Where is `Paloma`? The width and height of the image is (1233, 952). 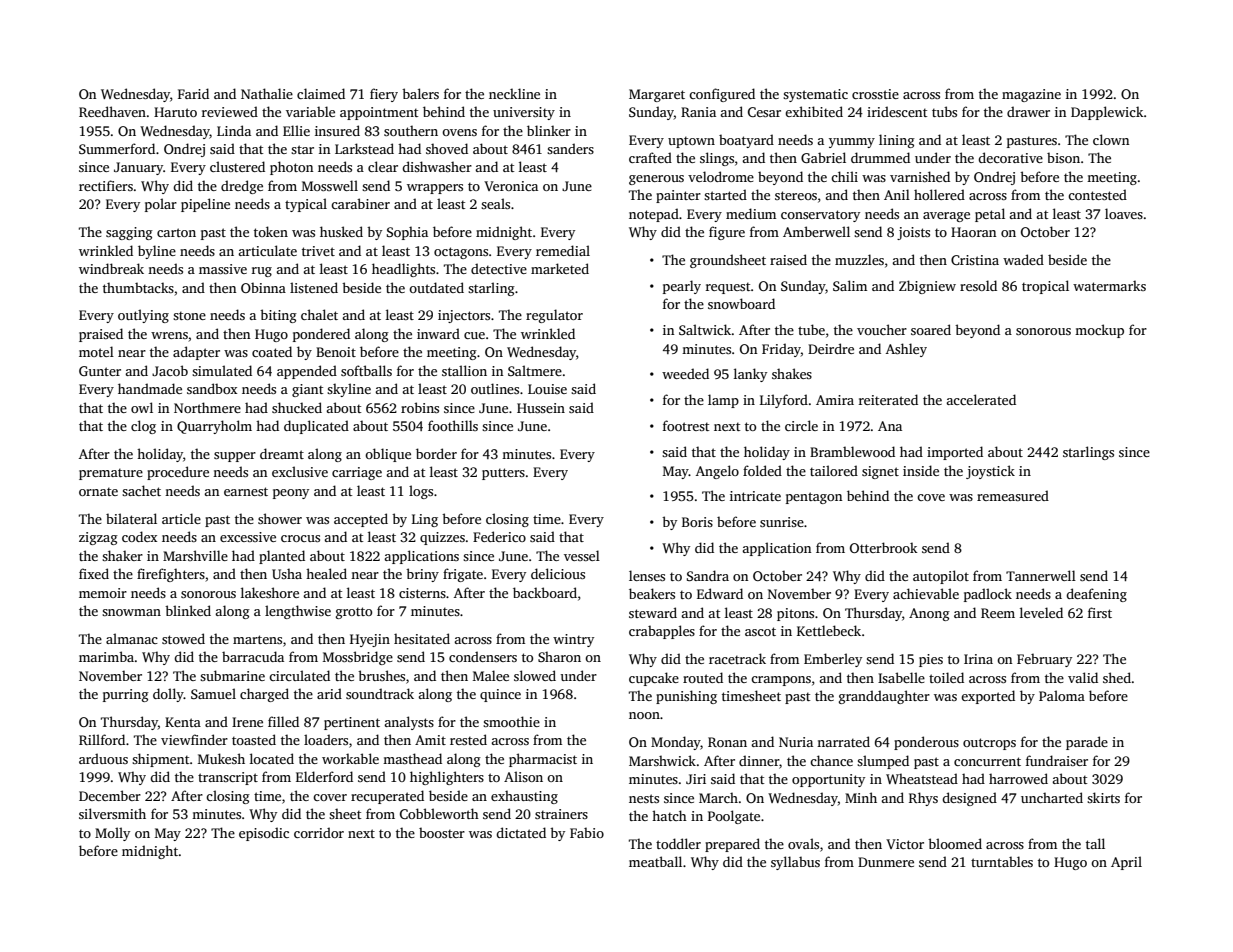 Paloma is located at coordinates (1062, 695).
